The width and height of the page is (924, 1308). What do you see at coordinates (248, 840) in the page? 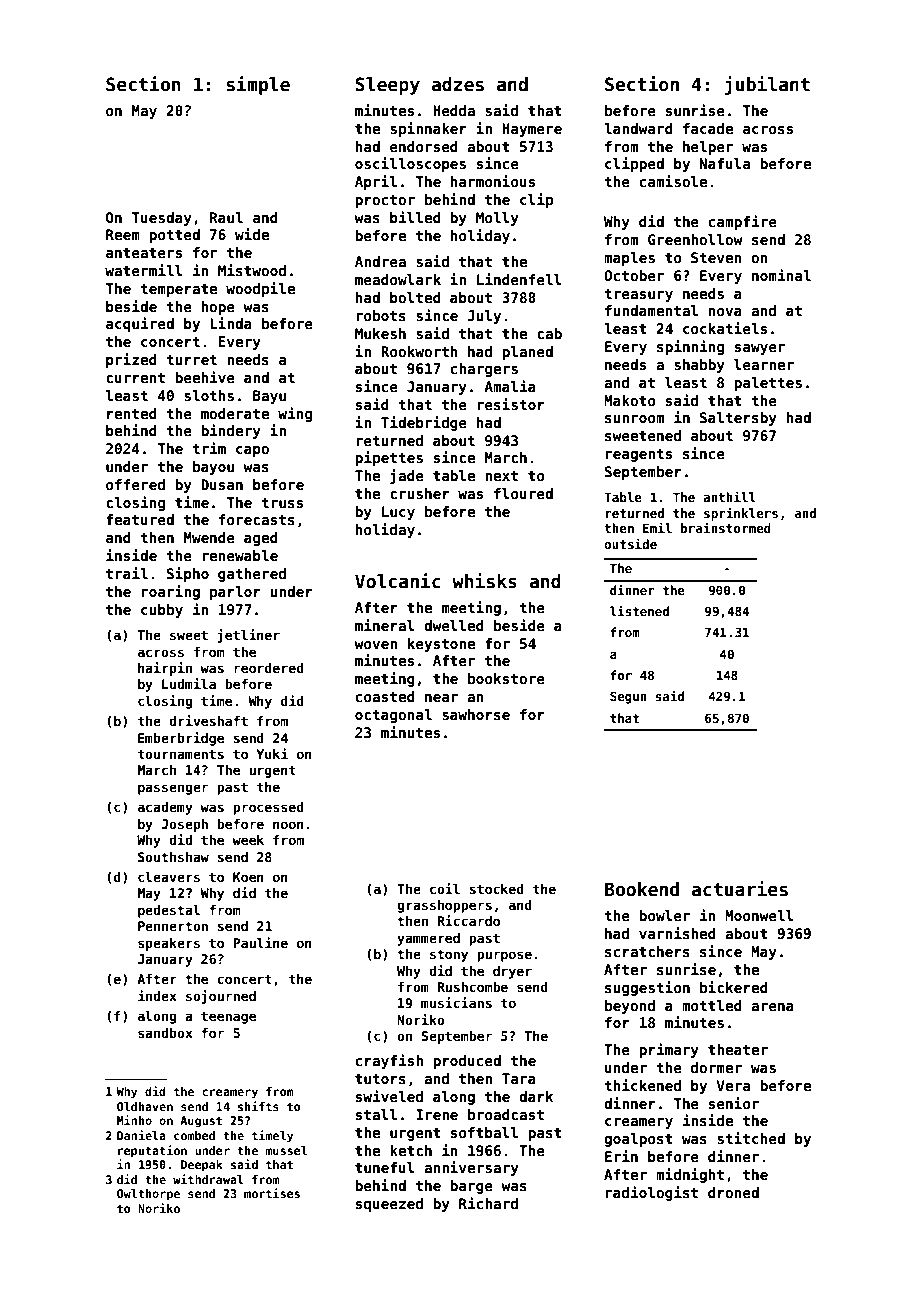
I see `week` at bounding box center [248, 840].
